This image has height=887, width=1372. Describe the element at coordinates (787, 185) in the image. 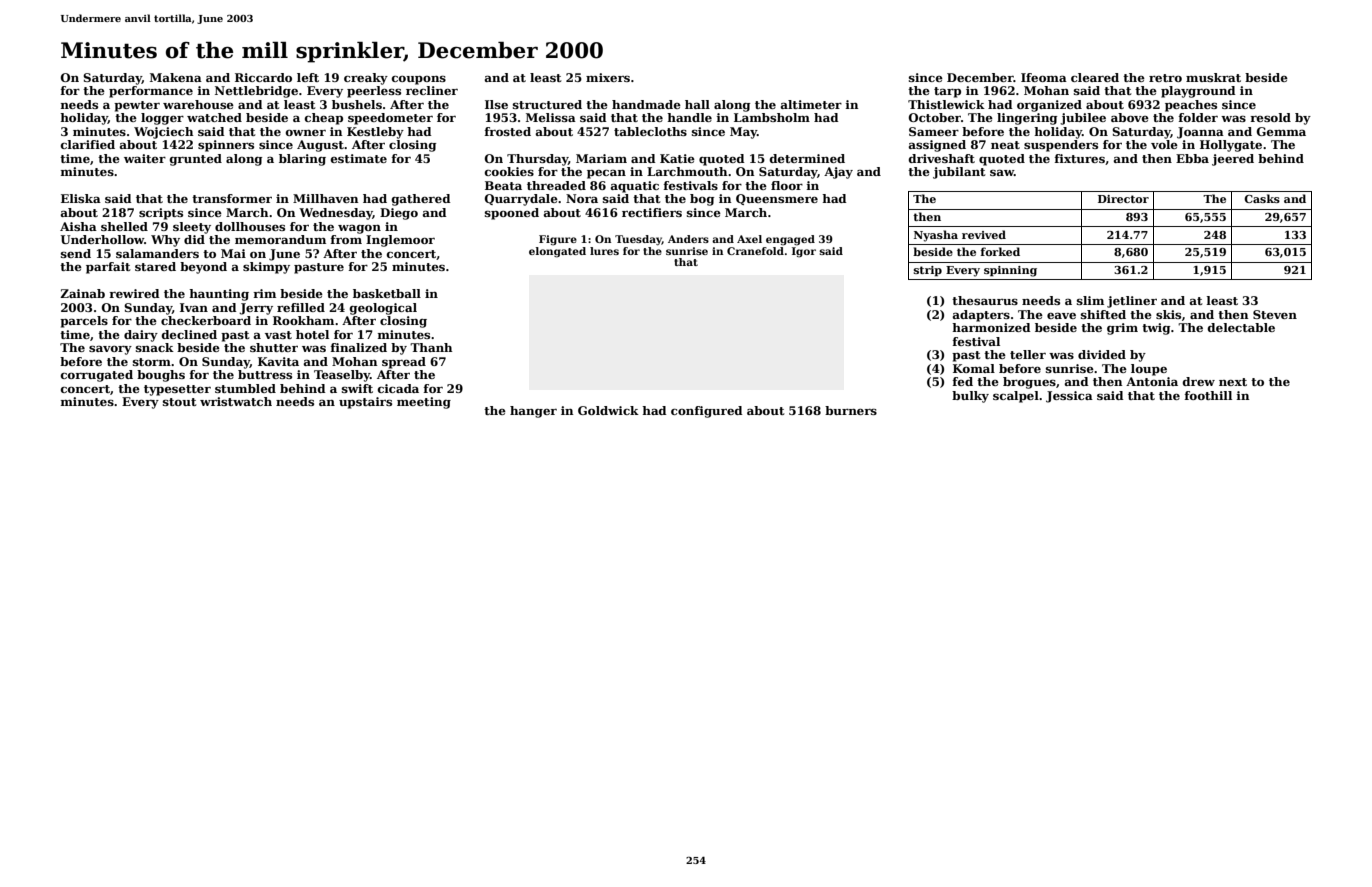

I see `floor` at that location.
